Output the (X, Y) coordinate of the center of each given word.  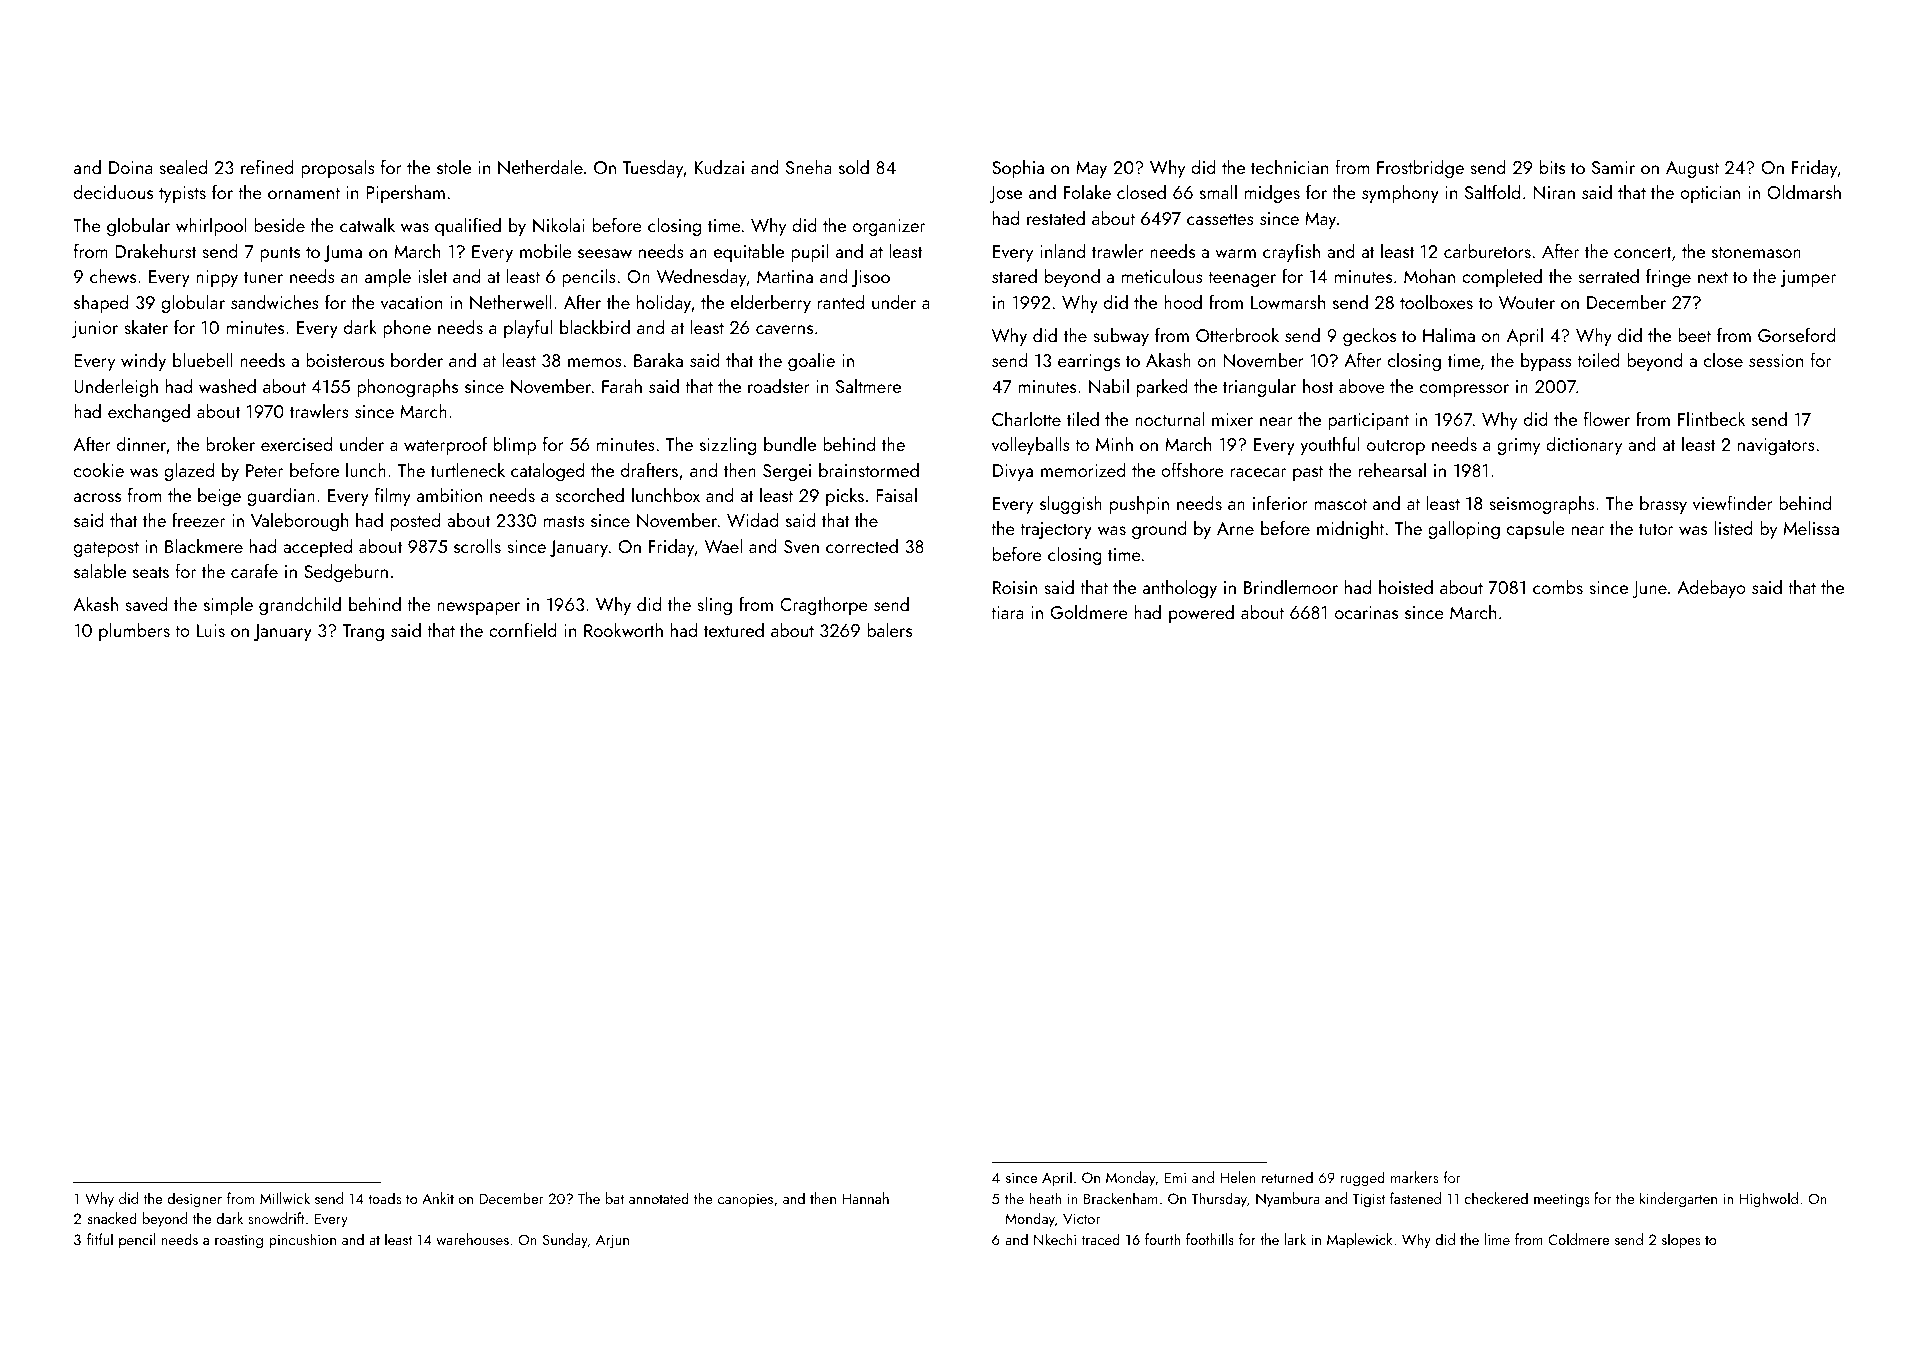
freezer (198, 519)
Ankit (438, 1198)
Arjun (612, 1241)
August (1692, 169)
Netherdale (540, 166)
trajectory (1056, 530)
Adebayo (1711, 588)
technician (1289, 166)
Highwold (1769, 1200)
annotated (659, 1198)
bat (615, 1198)
